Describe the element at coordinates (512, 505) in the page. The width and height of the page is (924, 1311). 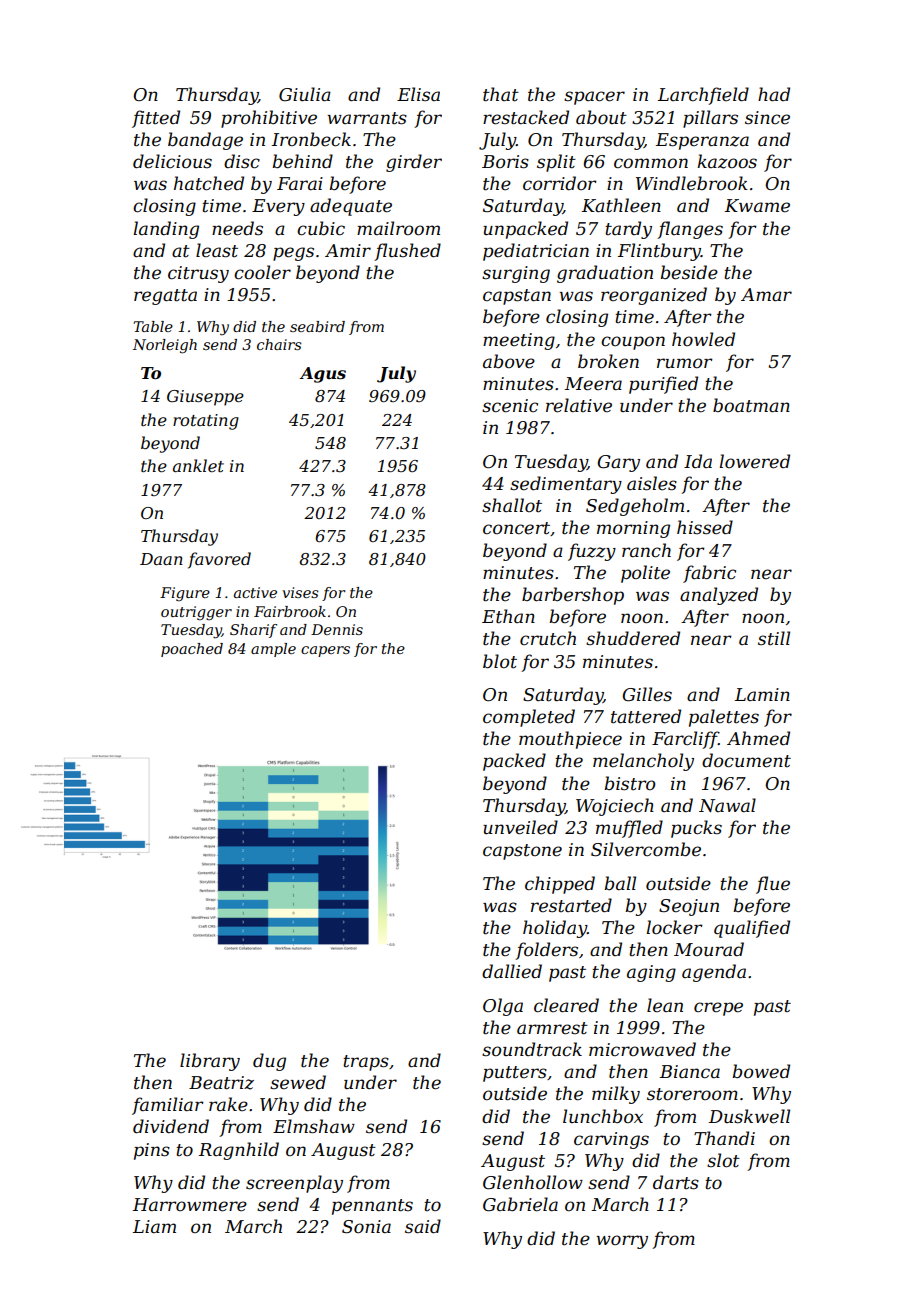
I see `shallot` at that location.
